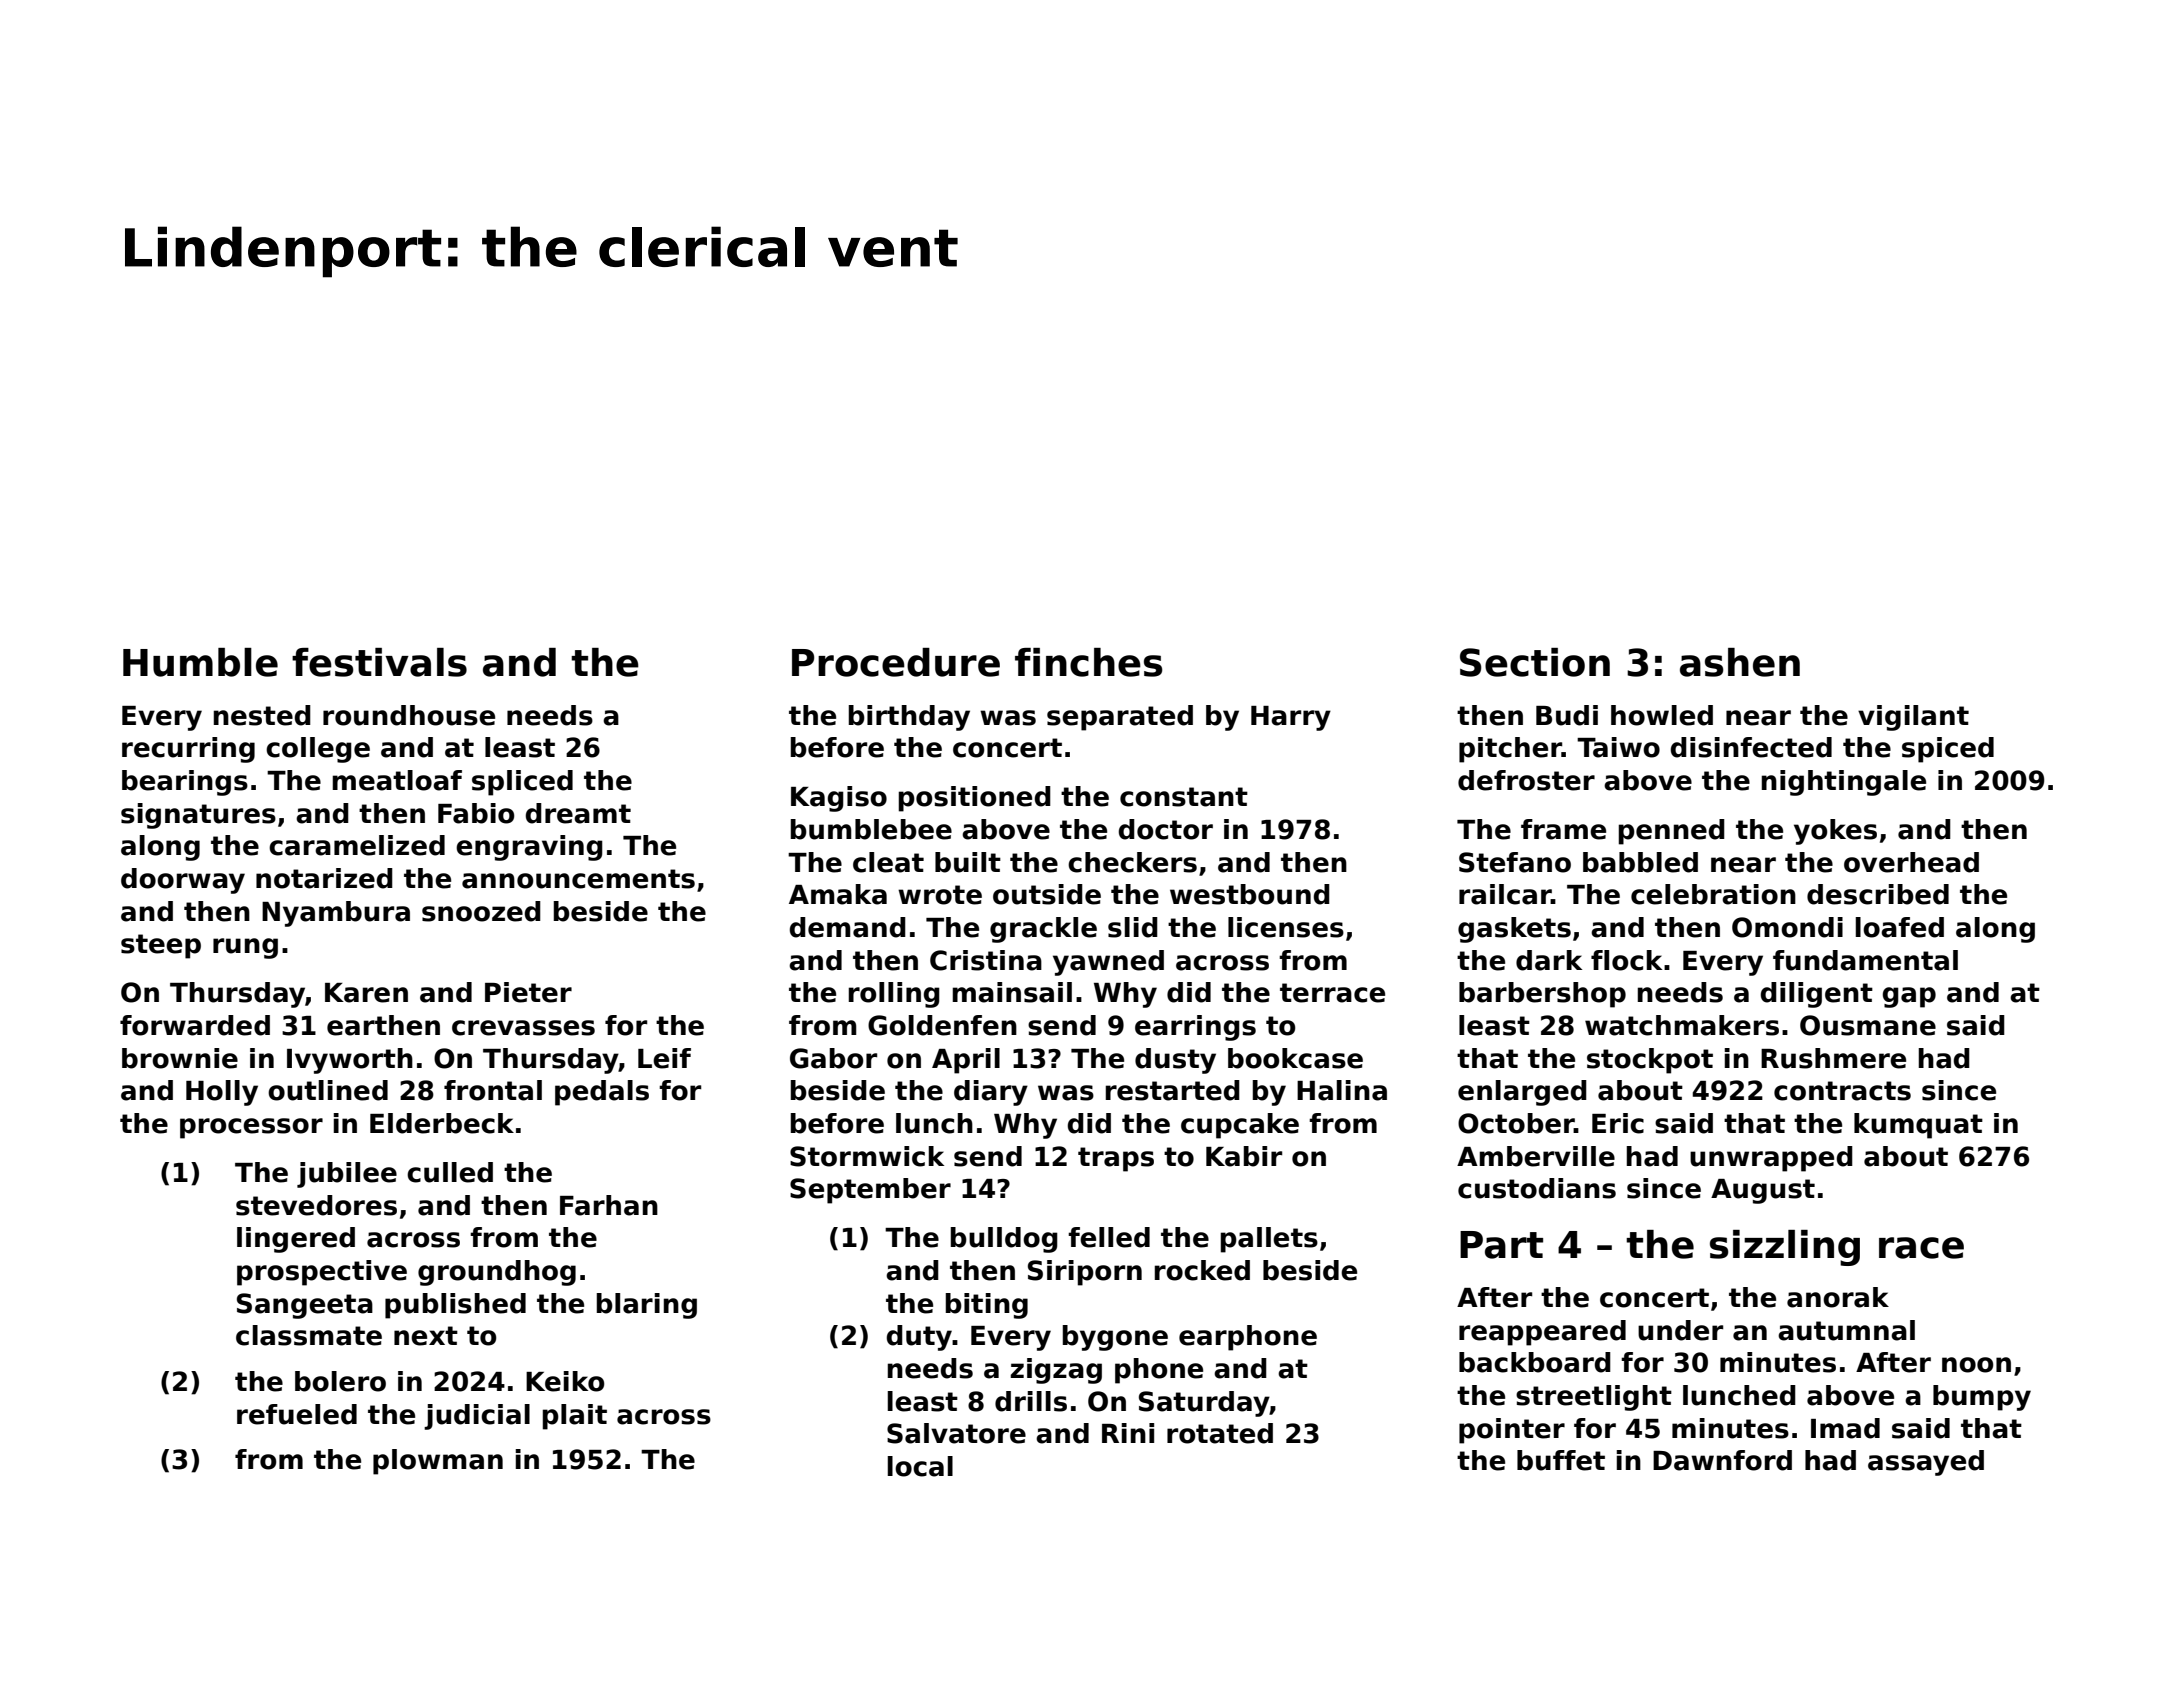  I want to click on festivals, so click(379, 662).
